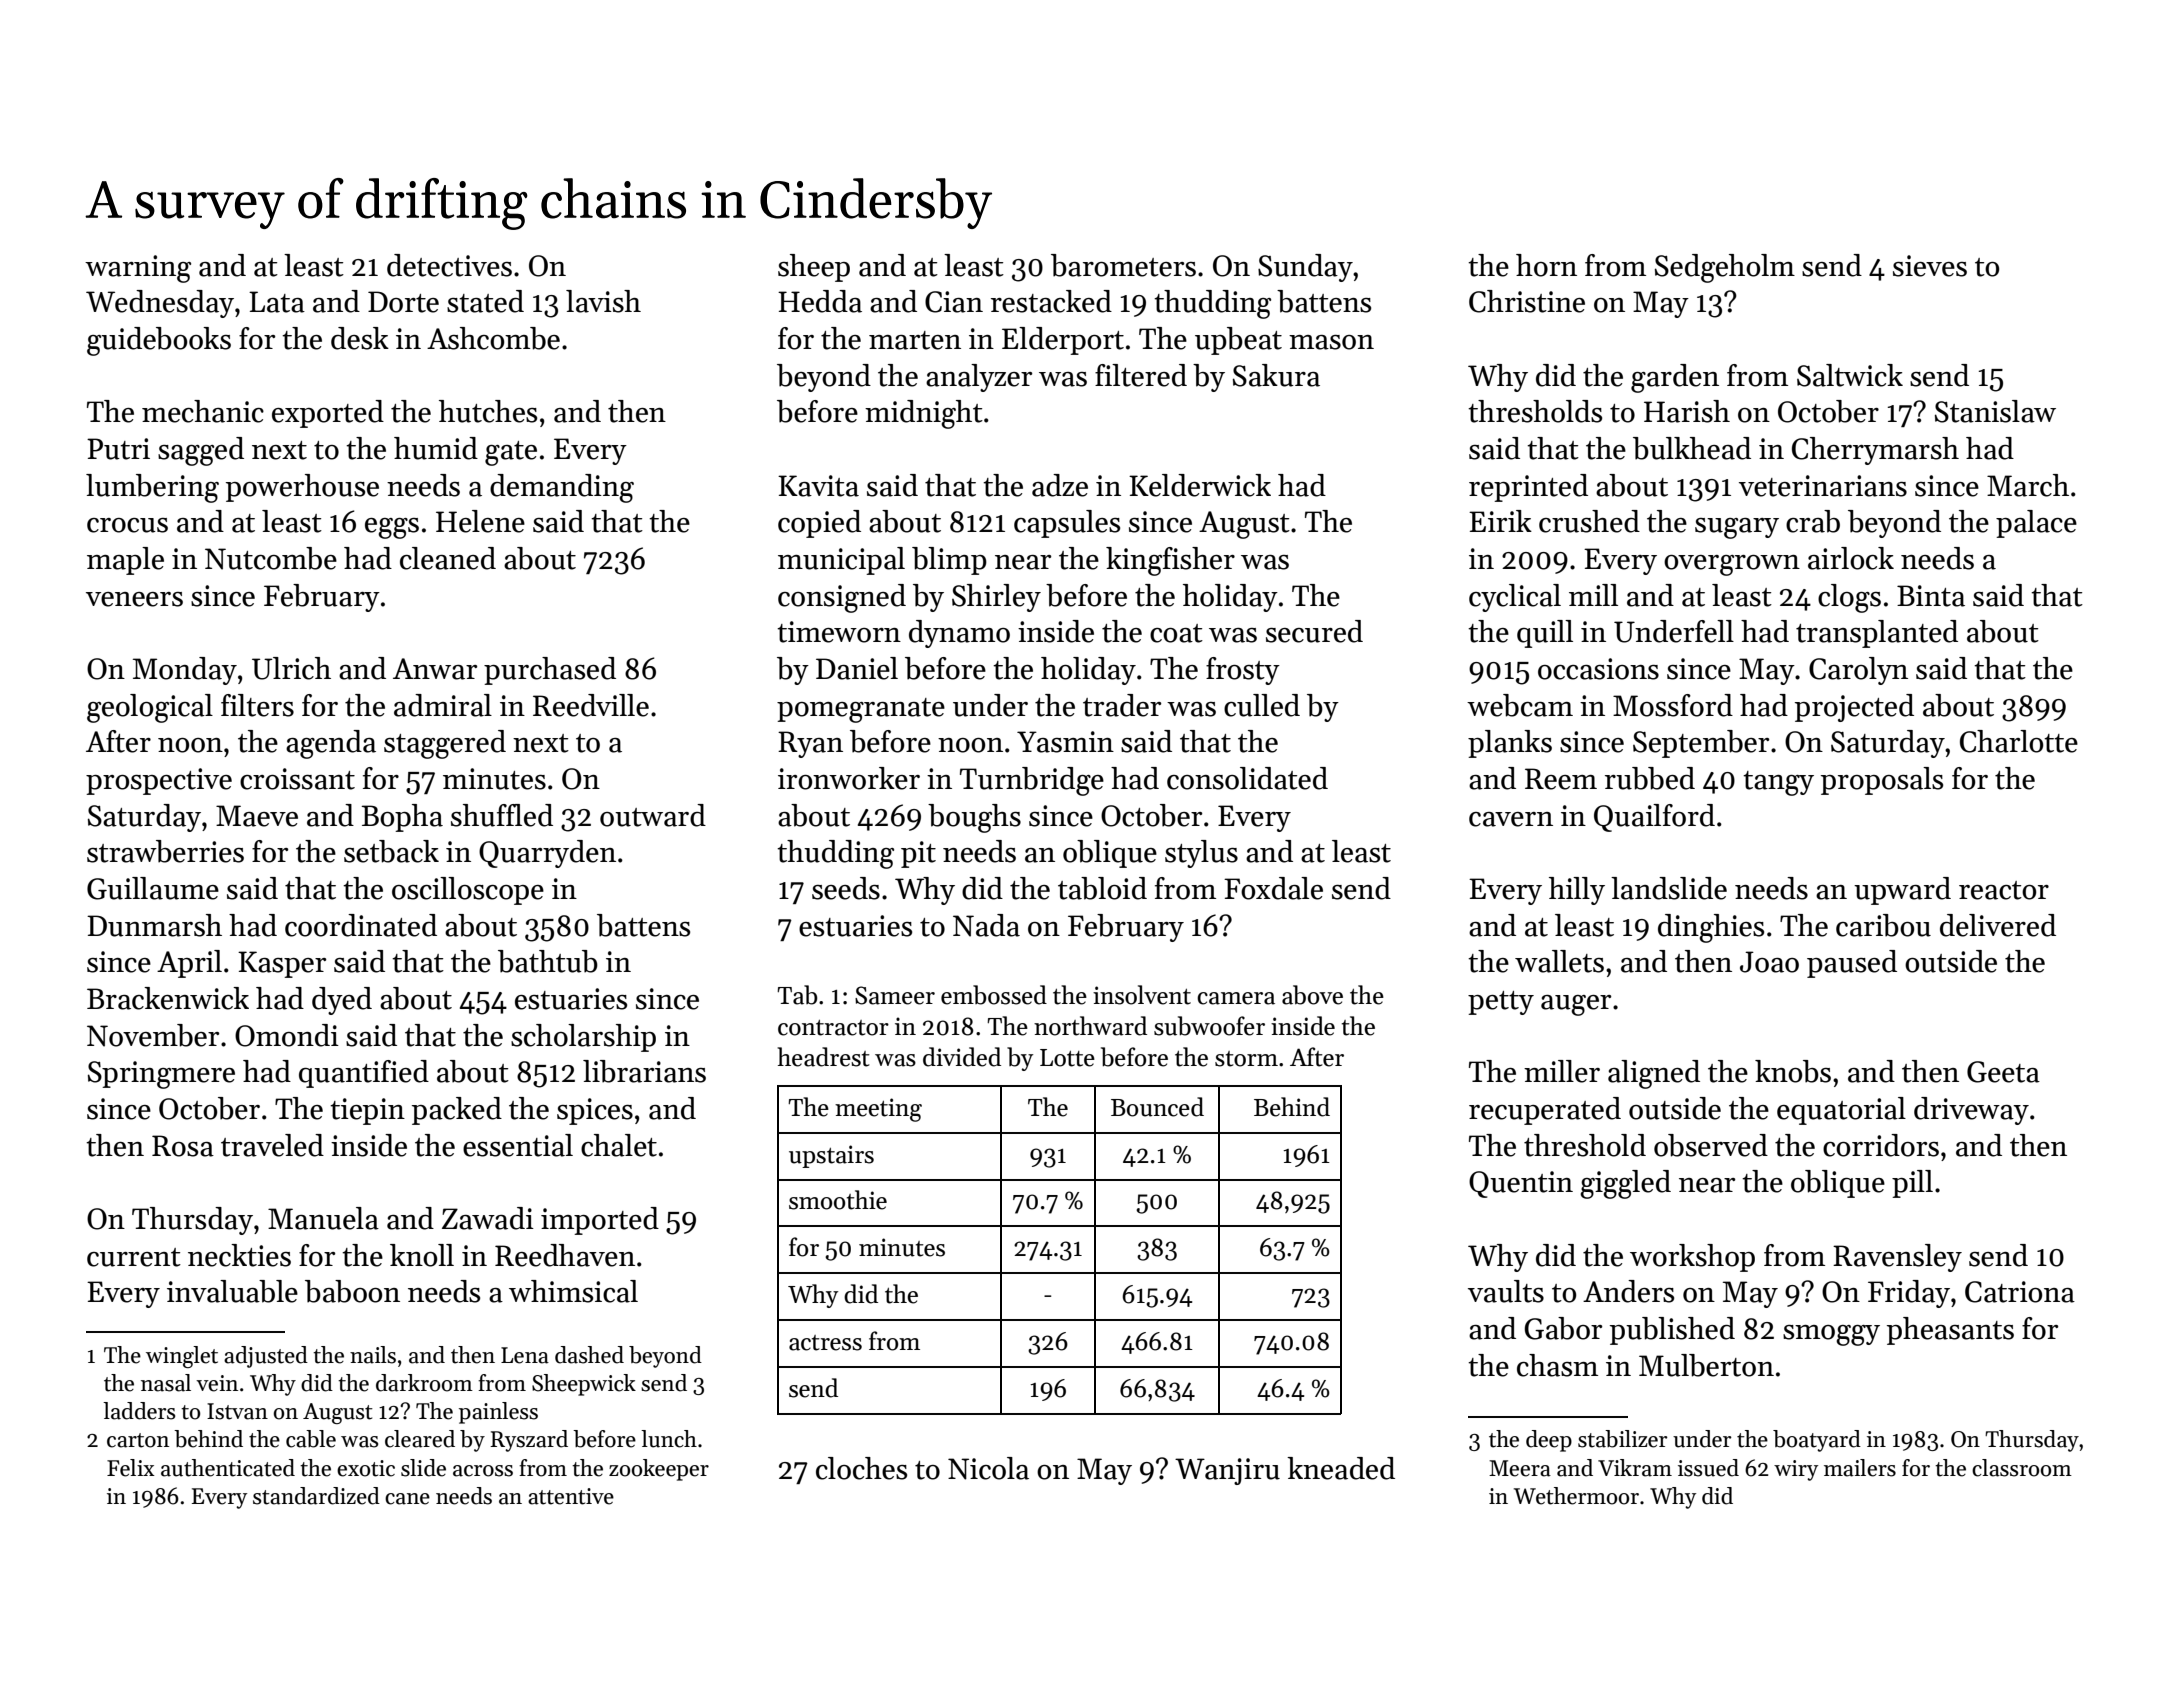 The height and width of the page is (1683, 2178). What do you see at coordinates (131, 1468) in the page?
I see `Felix` at bounding box center [131, 1468].
